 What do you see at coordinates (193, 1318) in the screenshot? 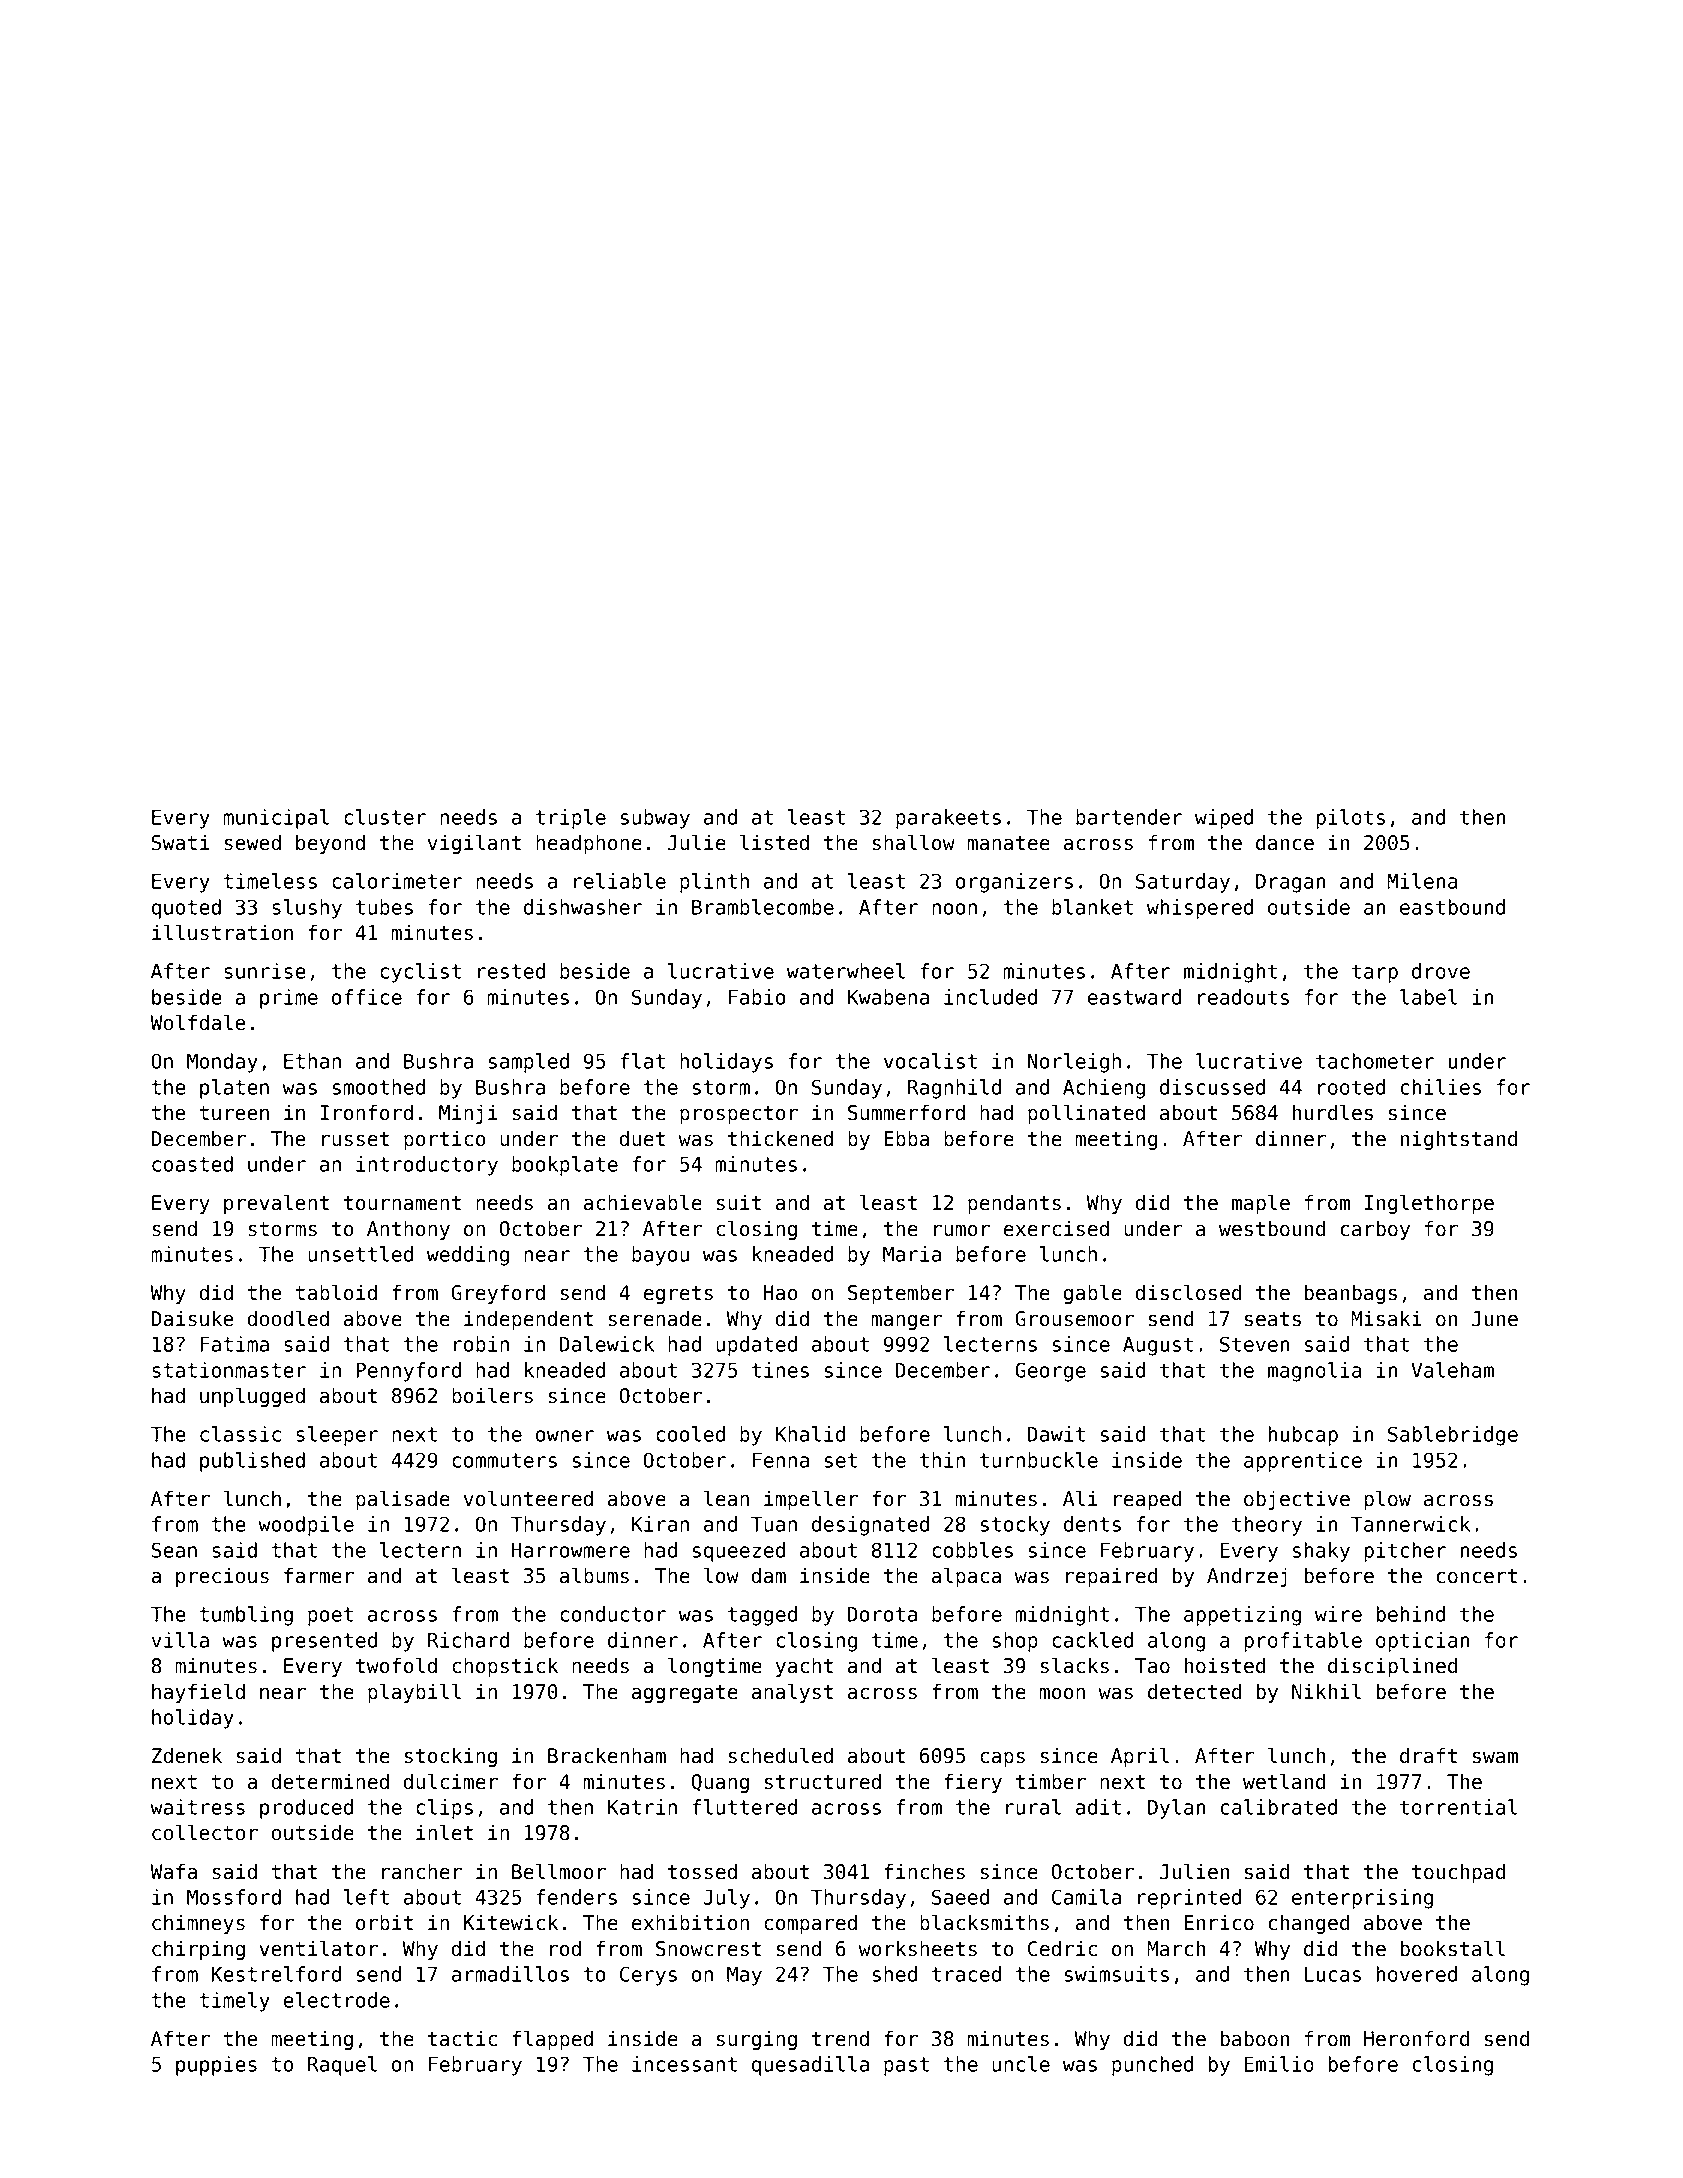
I see `Daisuke` at bounding box center [193, 1318].
